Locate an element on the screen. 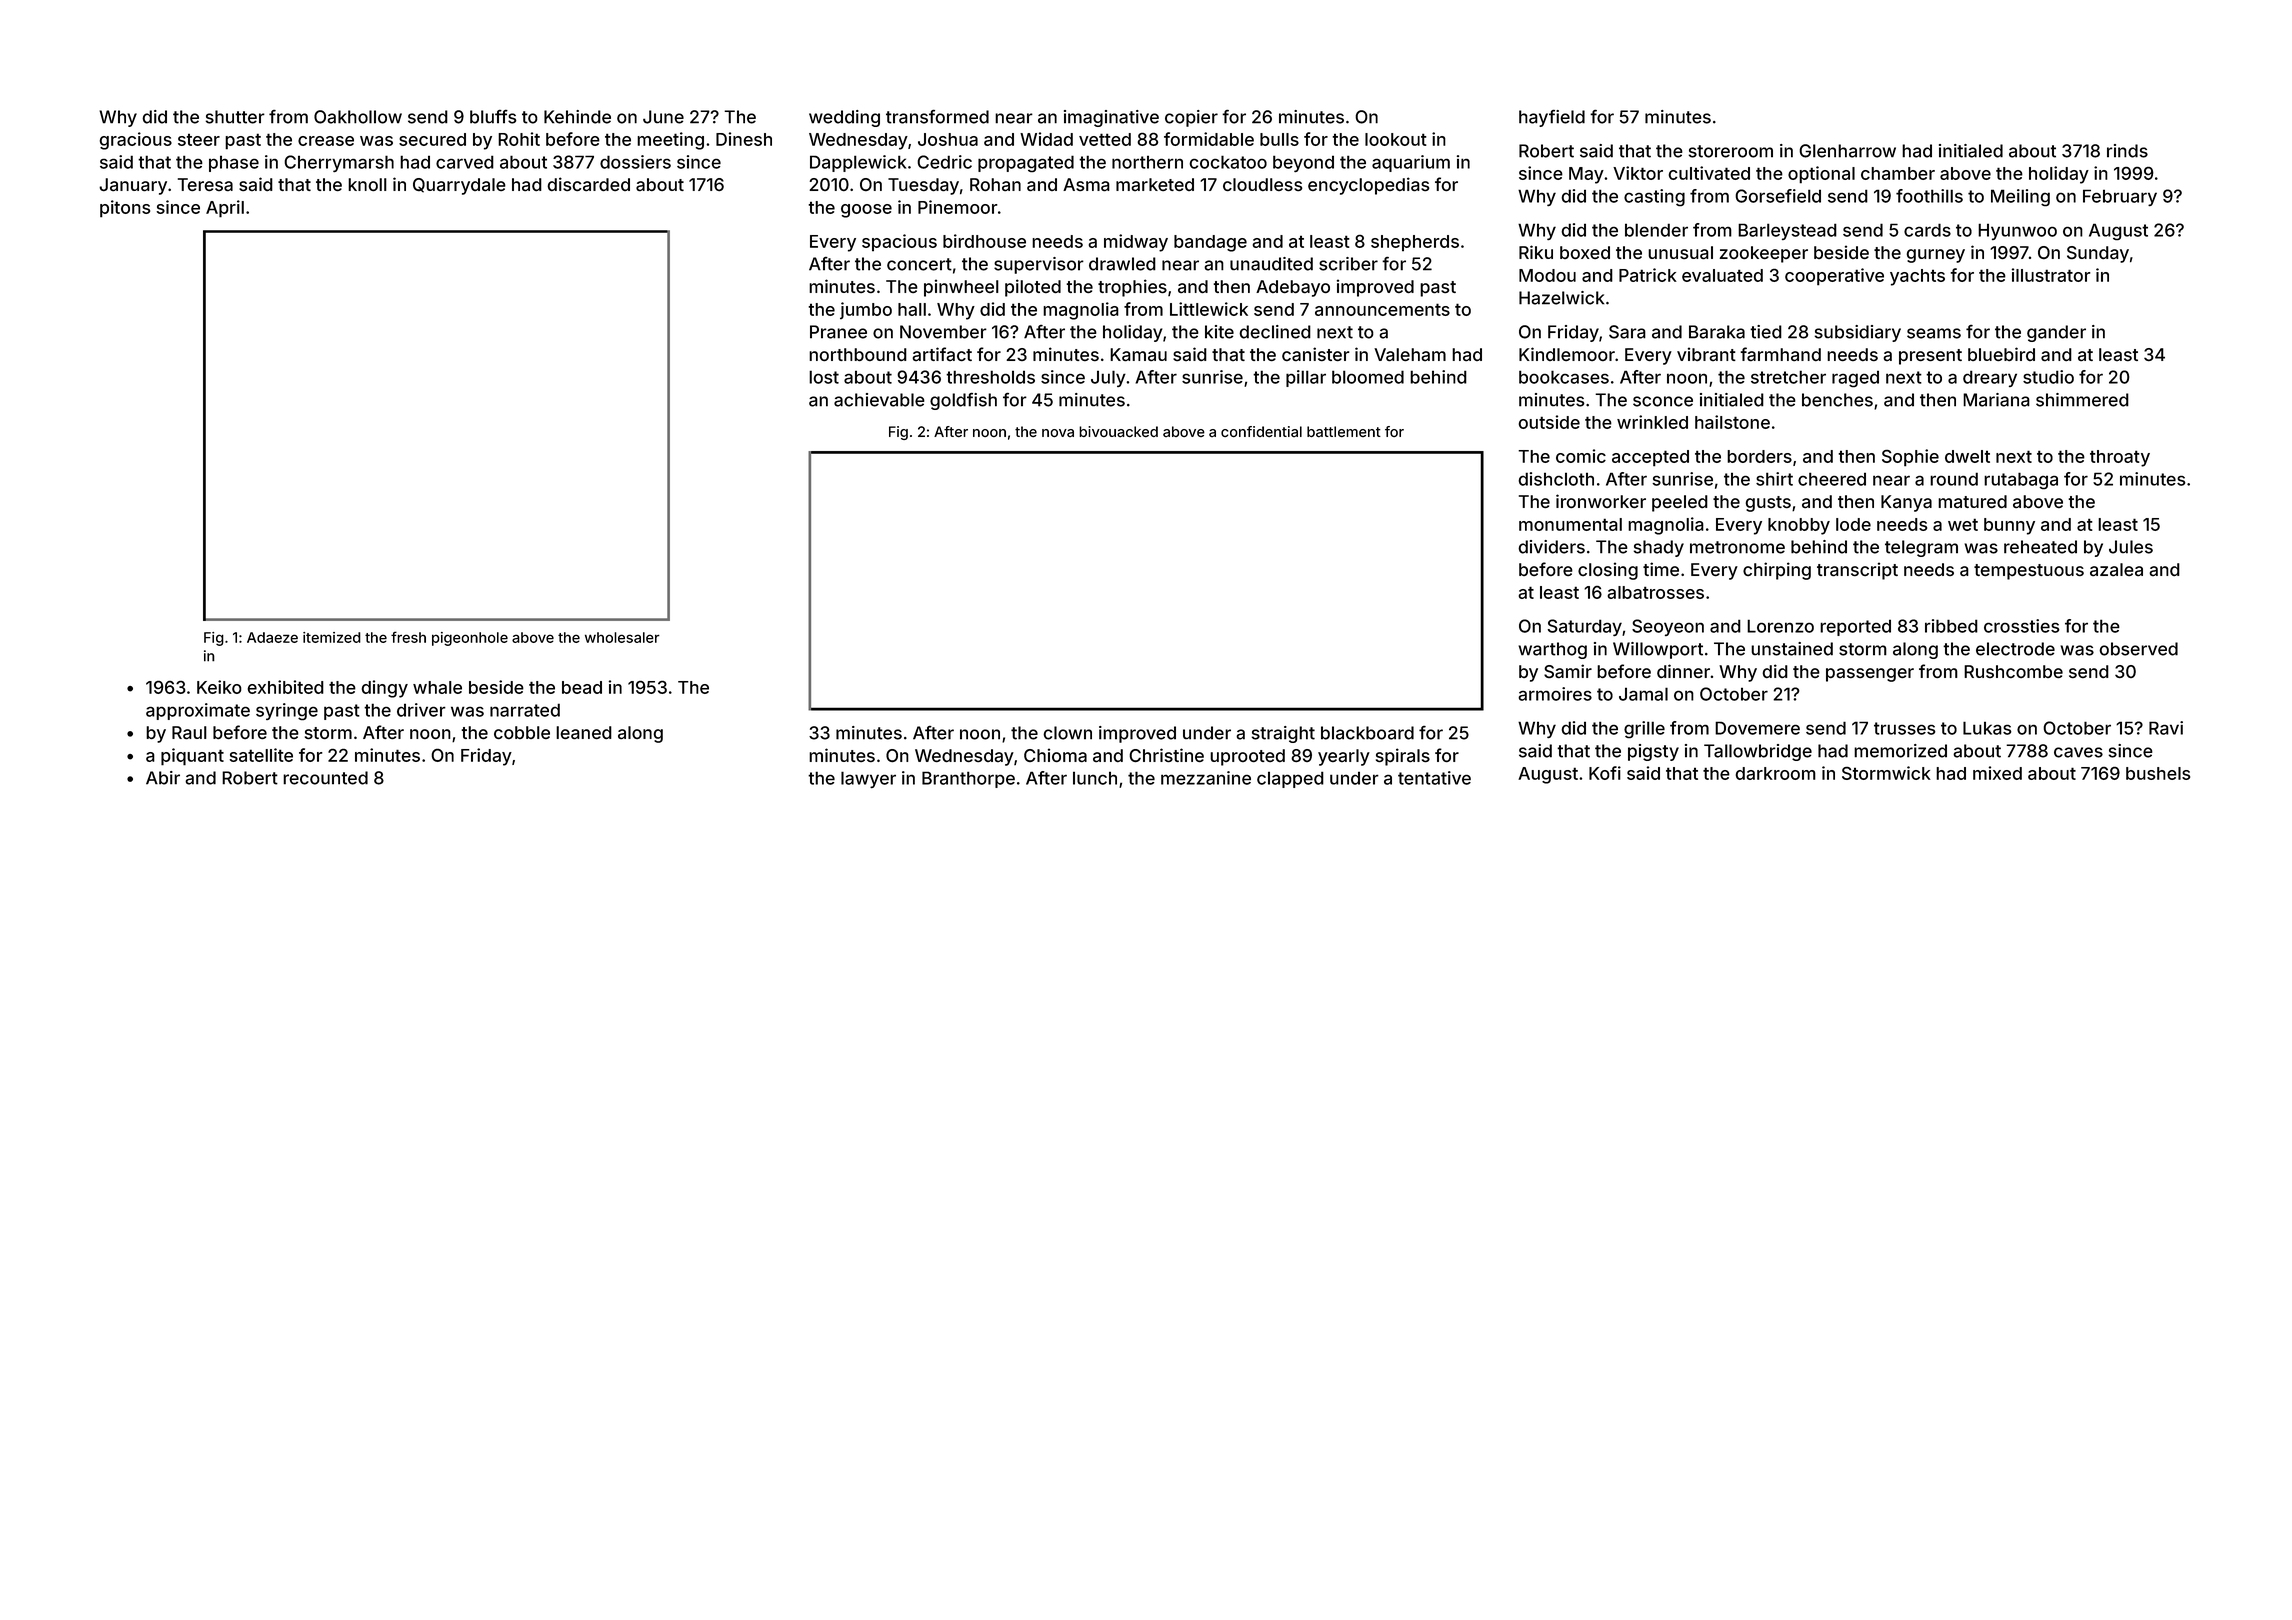 This screenshot has width=2292, height=1620. imaginative is located at coordinates (1111, 118).
